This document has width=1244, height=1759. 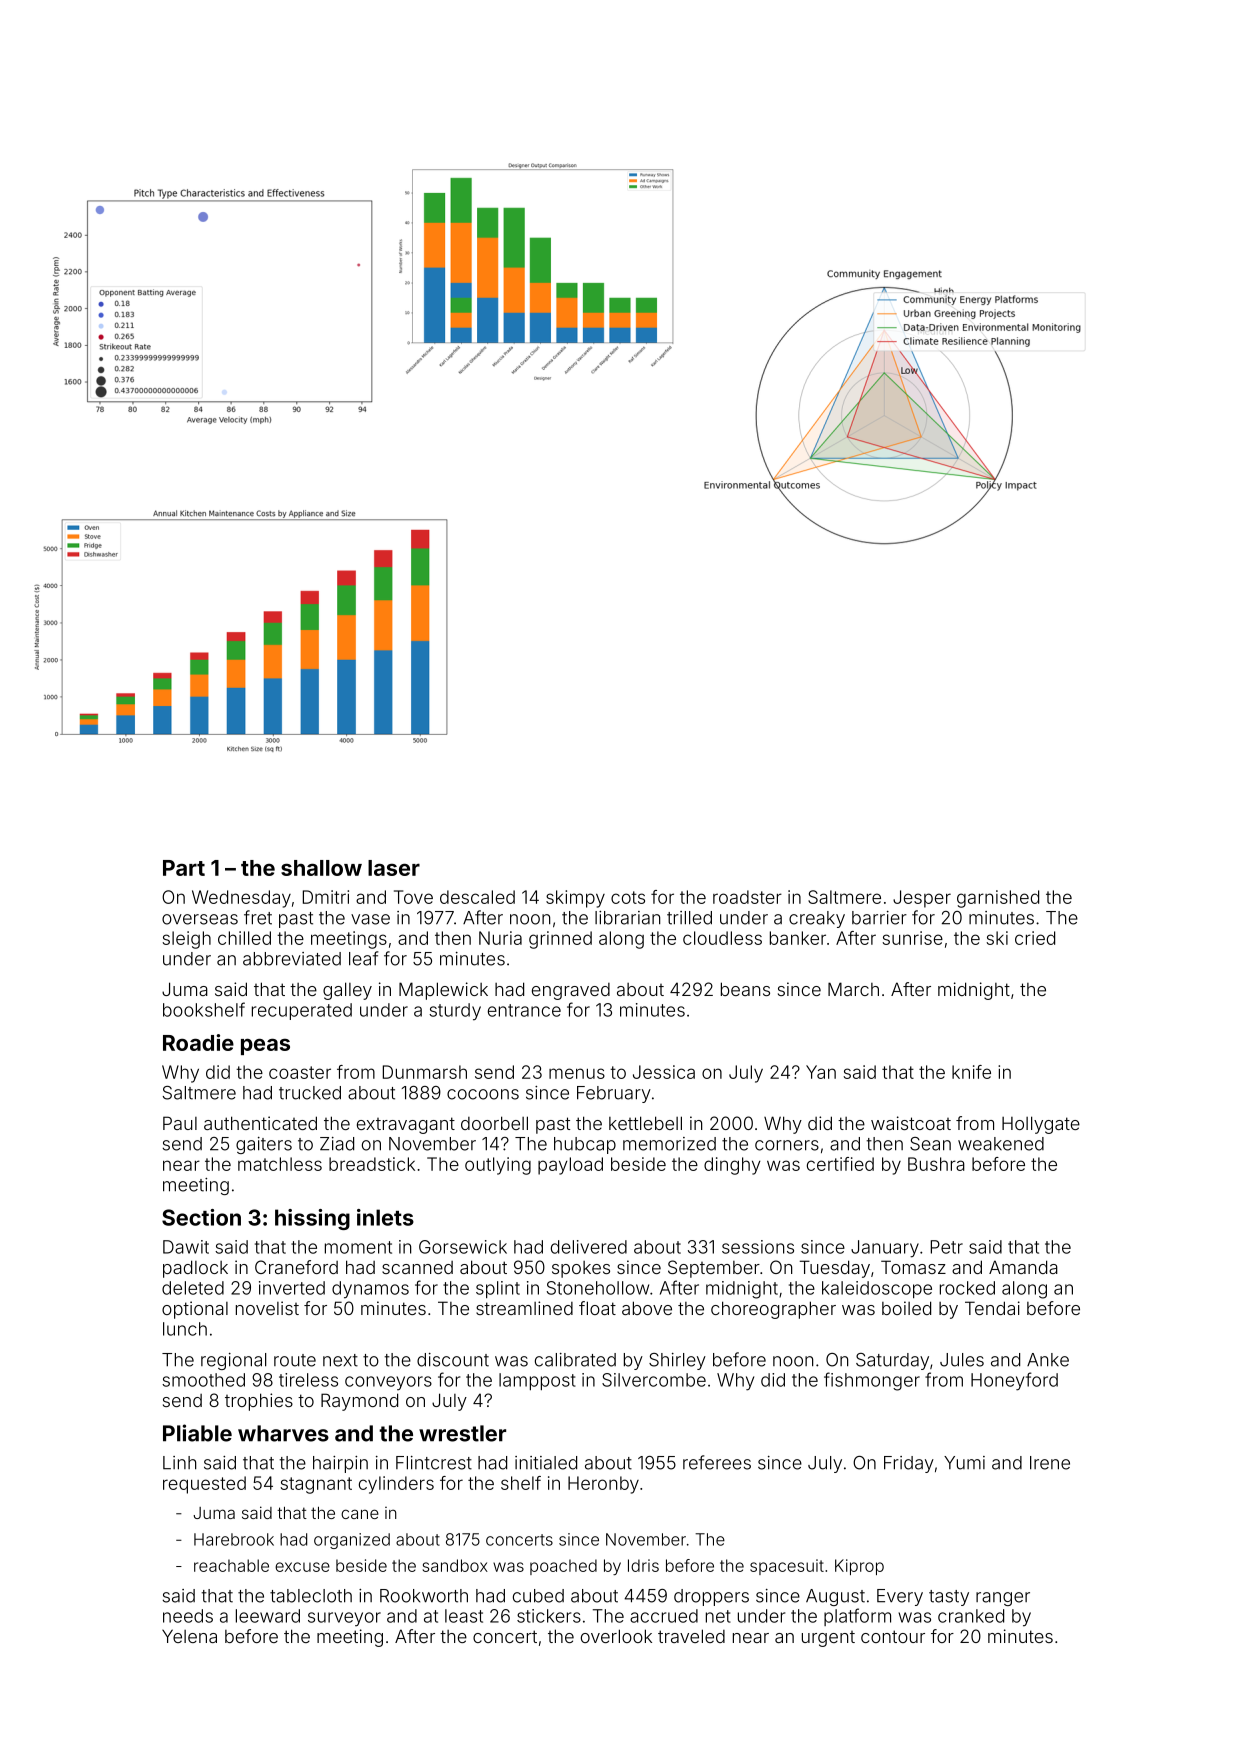 What do you see at coordinates (344, 1619) in the document?
I see `surveyor` at bounding box center [344, 1619].
